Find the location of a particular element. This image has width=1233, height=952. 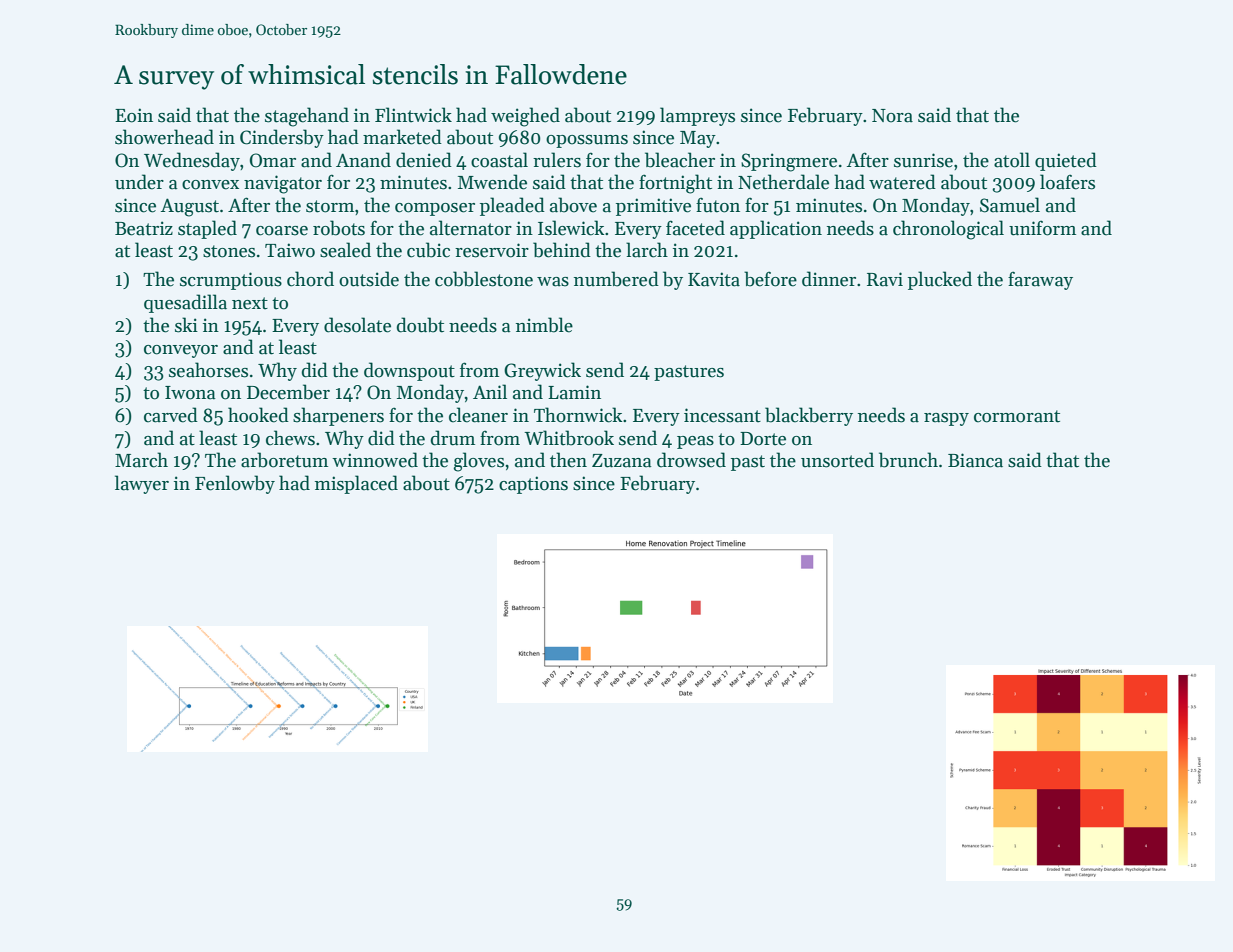

brunch is located at coordinates (908, 460).
